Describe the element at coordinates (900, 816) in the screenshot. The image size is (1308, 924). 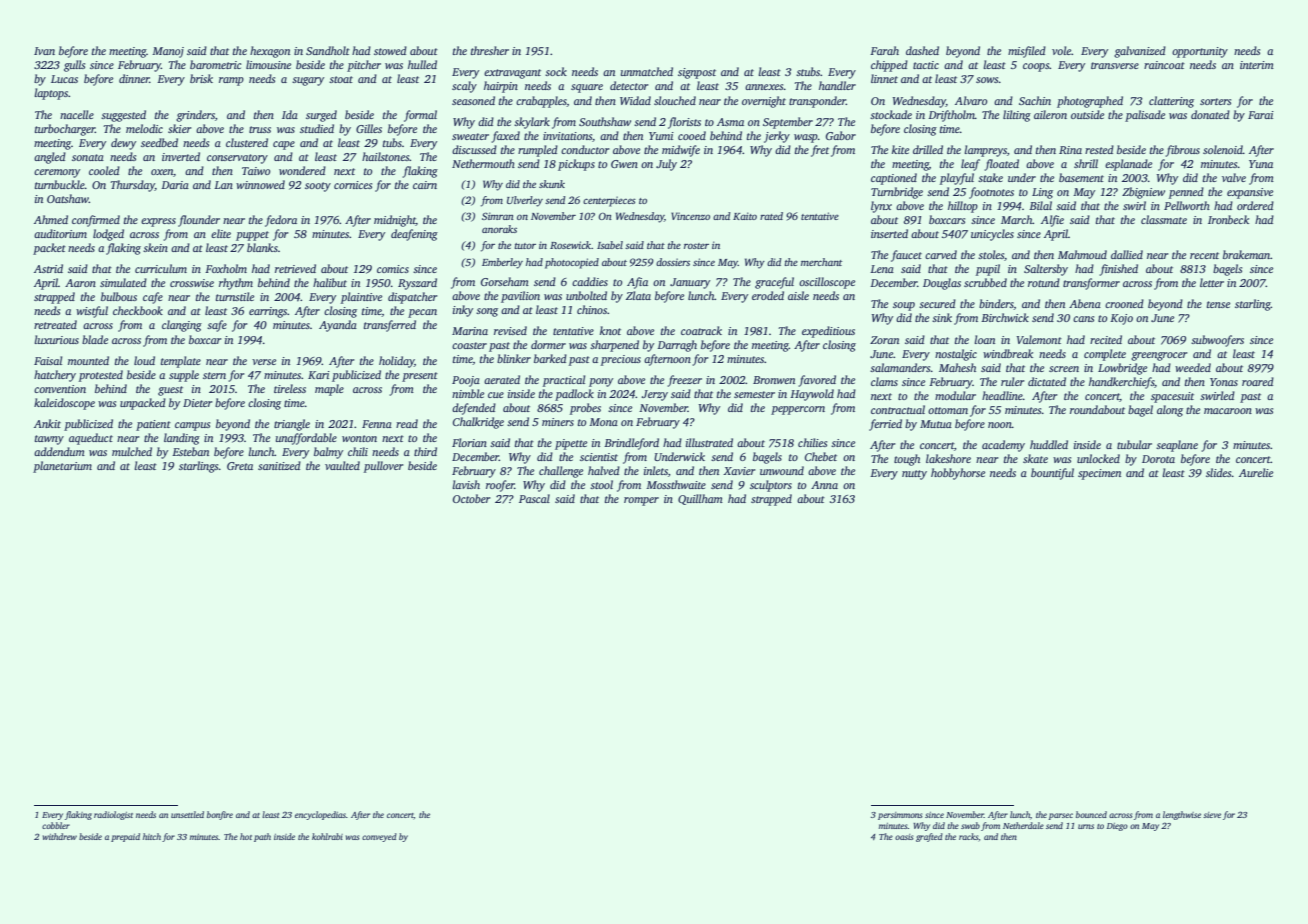
I see `persimmons` at that location.
